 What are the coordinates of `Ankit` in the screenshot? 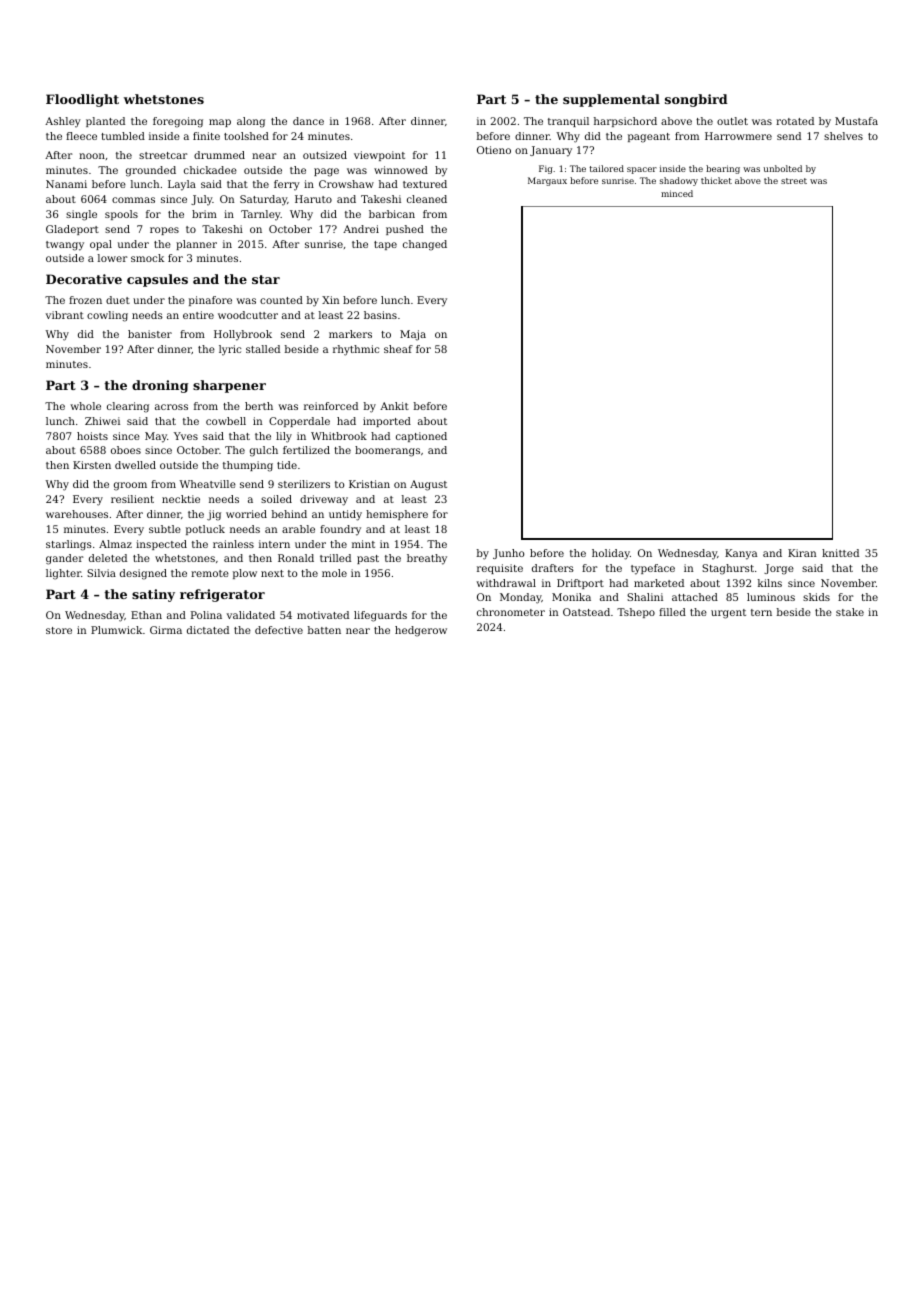 It's located at (394, 406).
